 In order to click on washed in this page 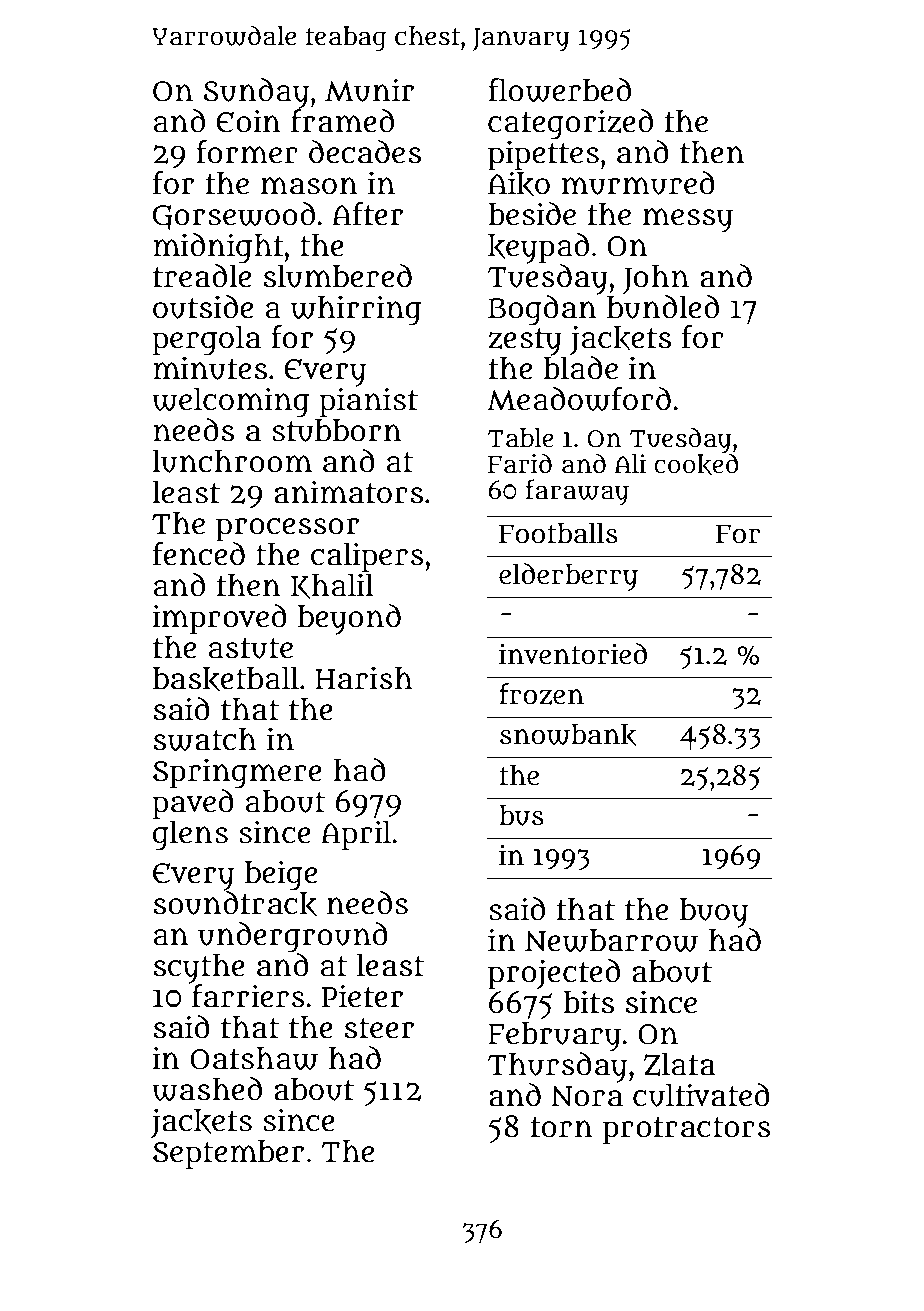, I will do `click(207, 1089)`.
